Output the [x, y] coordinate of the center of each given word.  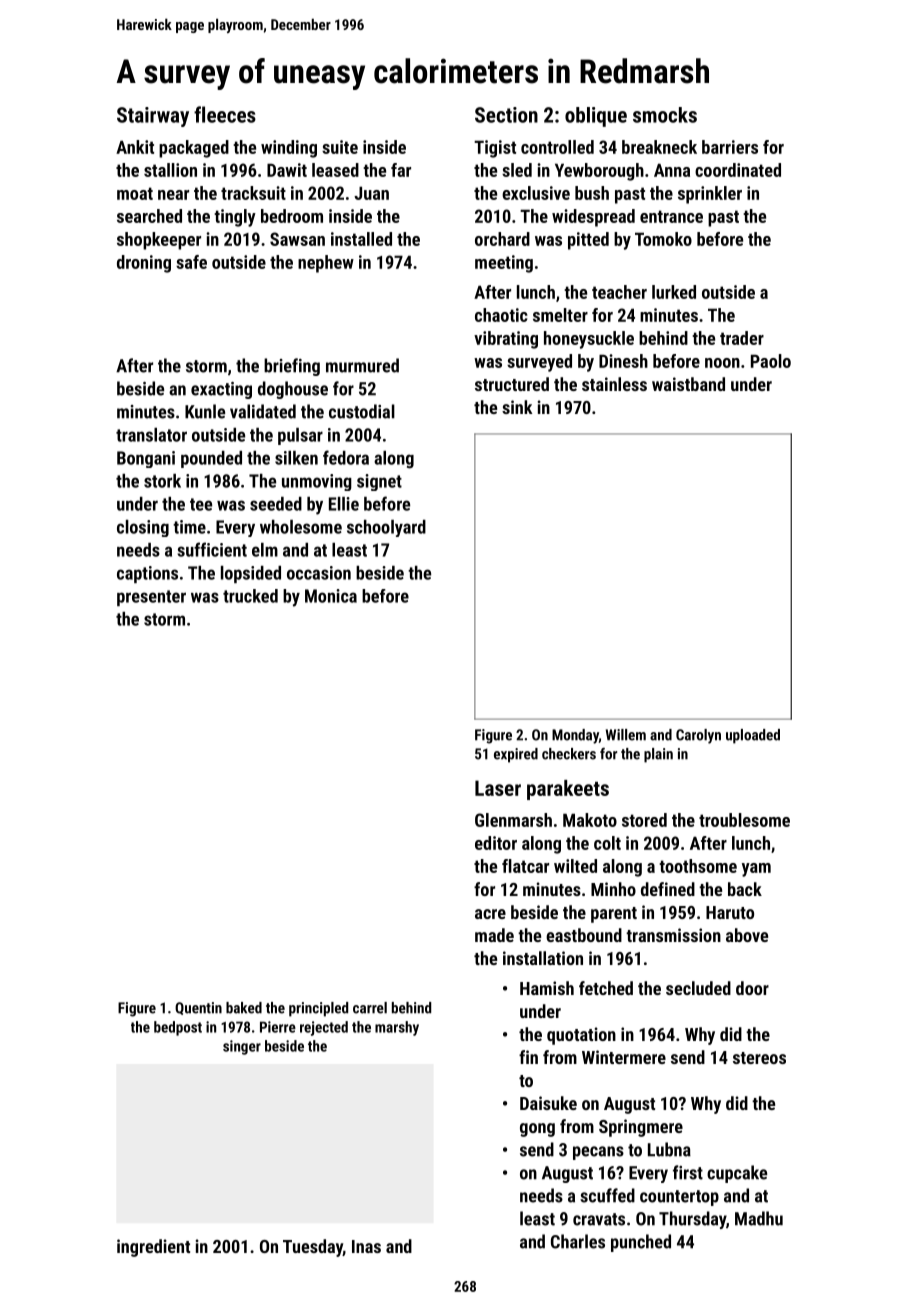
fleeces [225, 114]
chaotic [501, 315]
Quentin [198, 1008]
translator [151, 435]
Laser [498, 788]
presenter [151, 598]
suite [340, 147]
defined [668, 889]
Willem [626, 735]
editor [496, 843]
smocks [665, 115]
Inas [366, 1246]
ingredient [153, 1248]
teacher [619, 292]
